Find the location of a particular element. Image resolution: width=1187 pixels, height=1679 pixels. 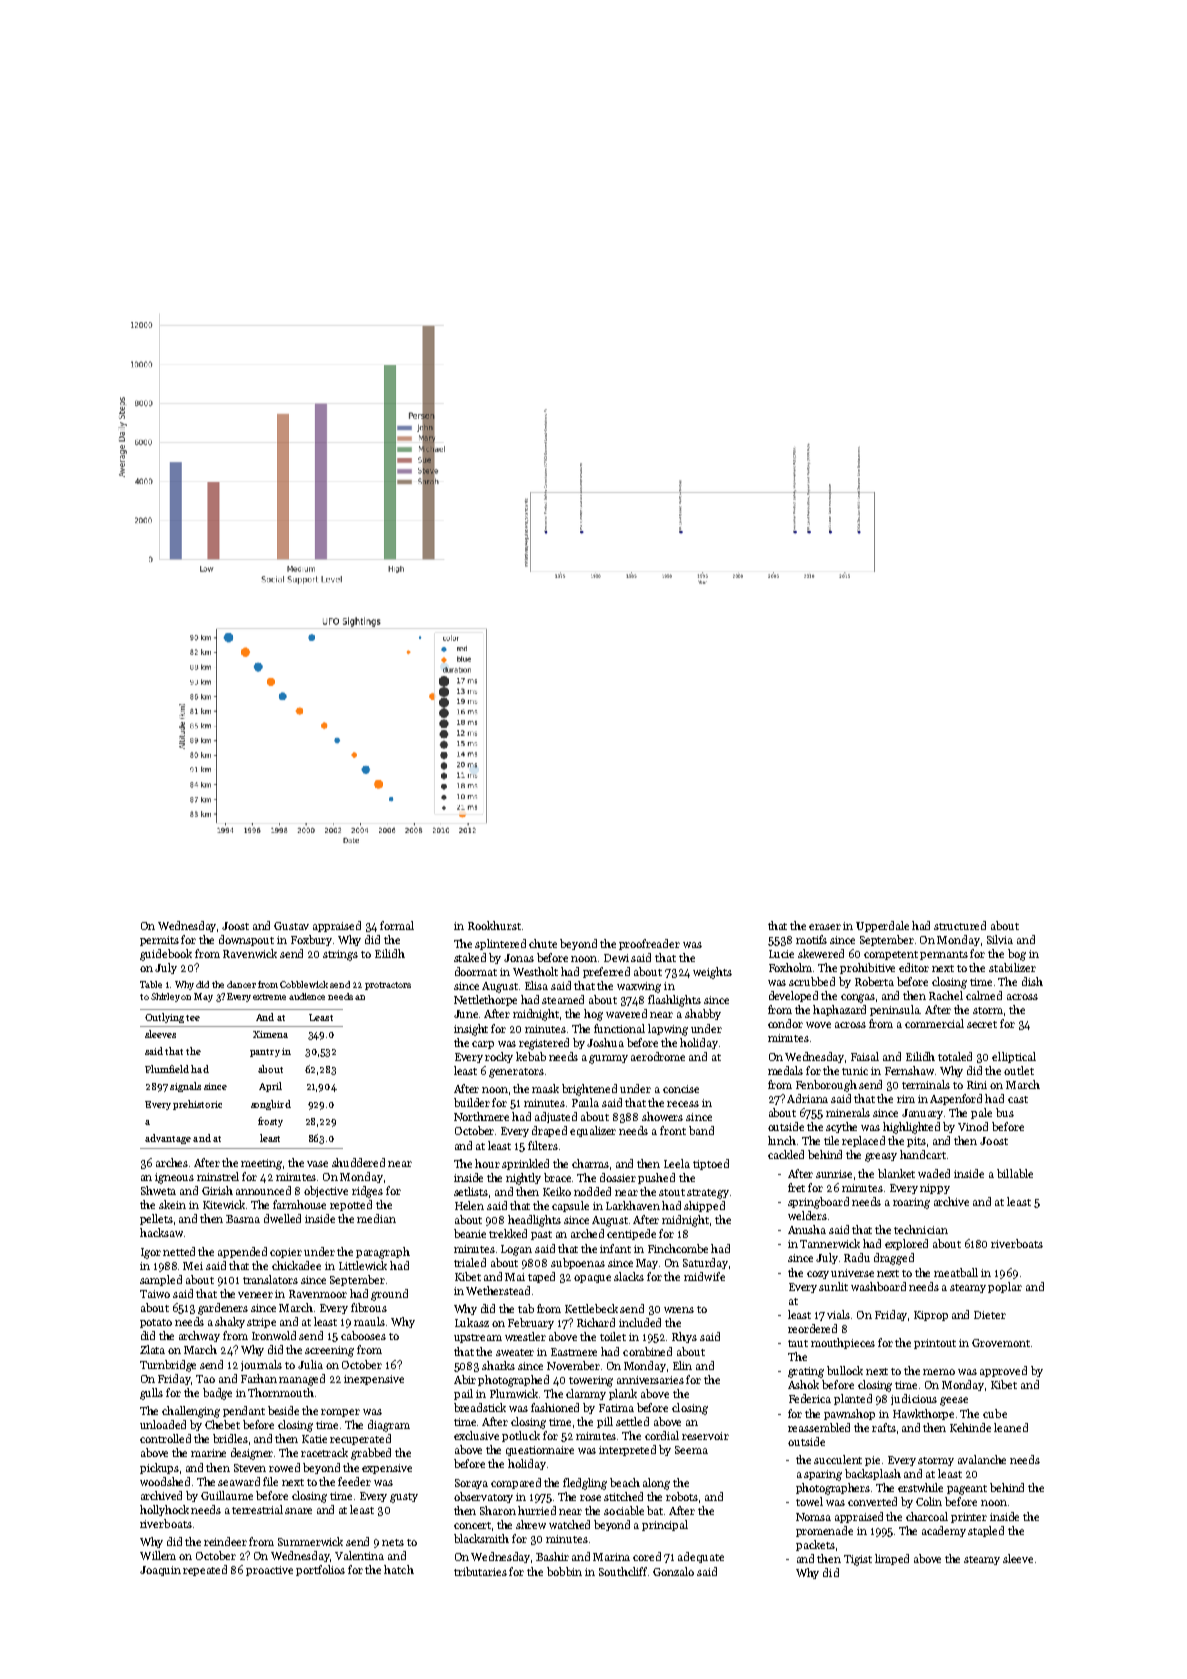

median is located at coordinates (376, 1218).
